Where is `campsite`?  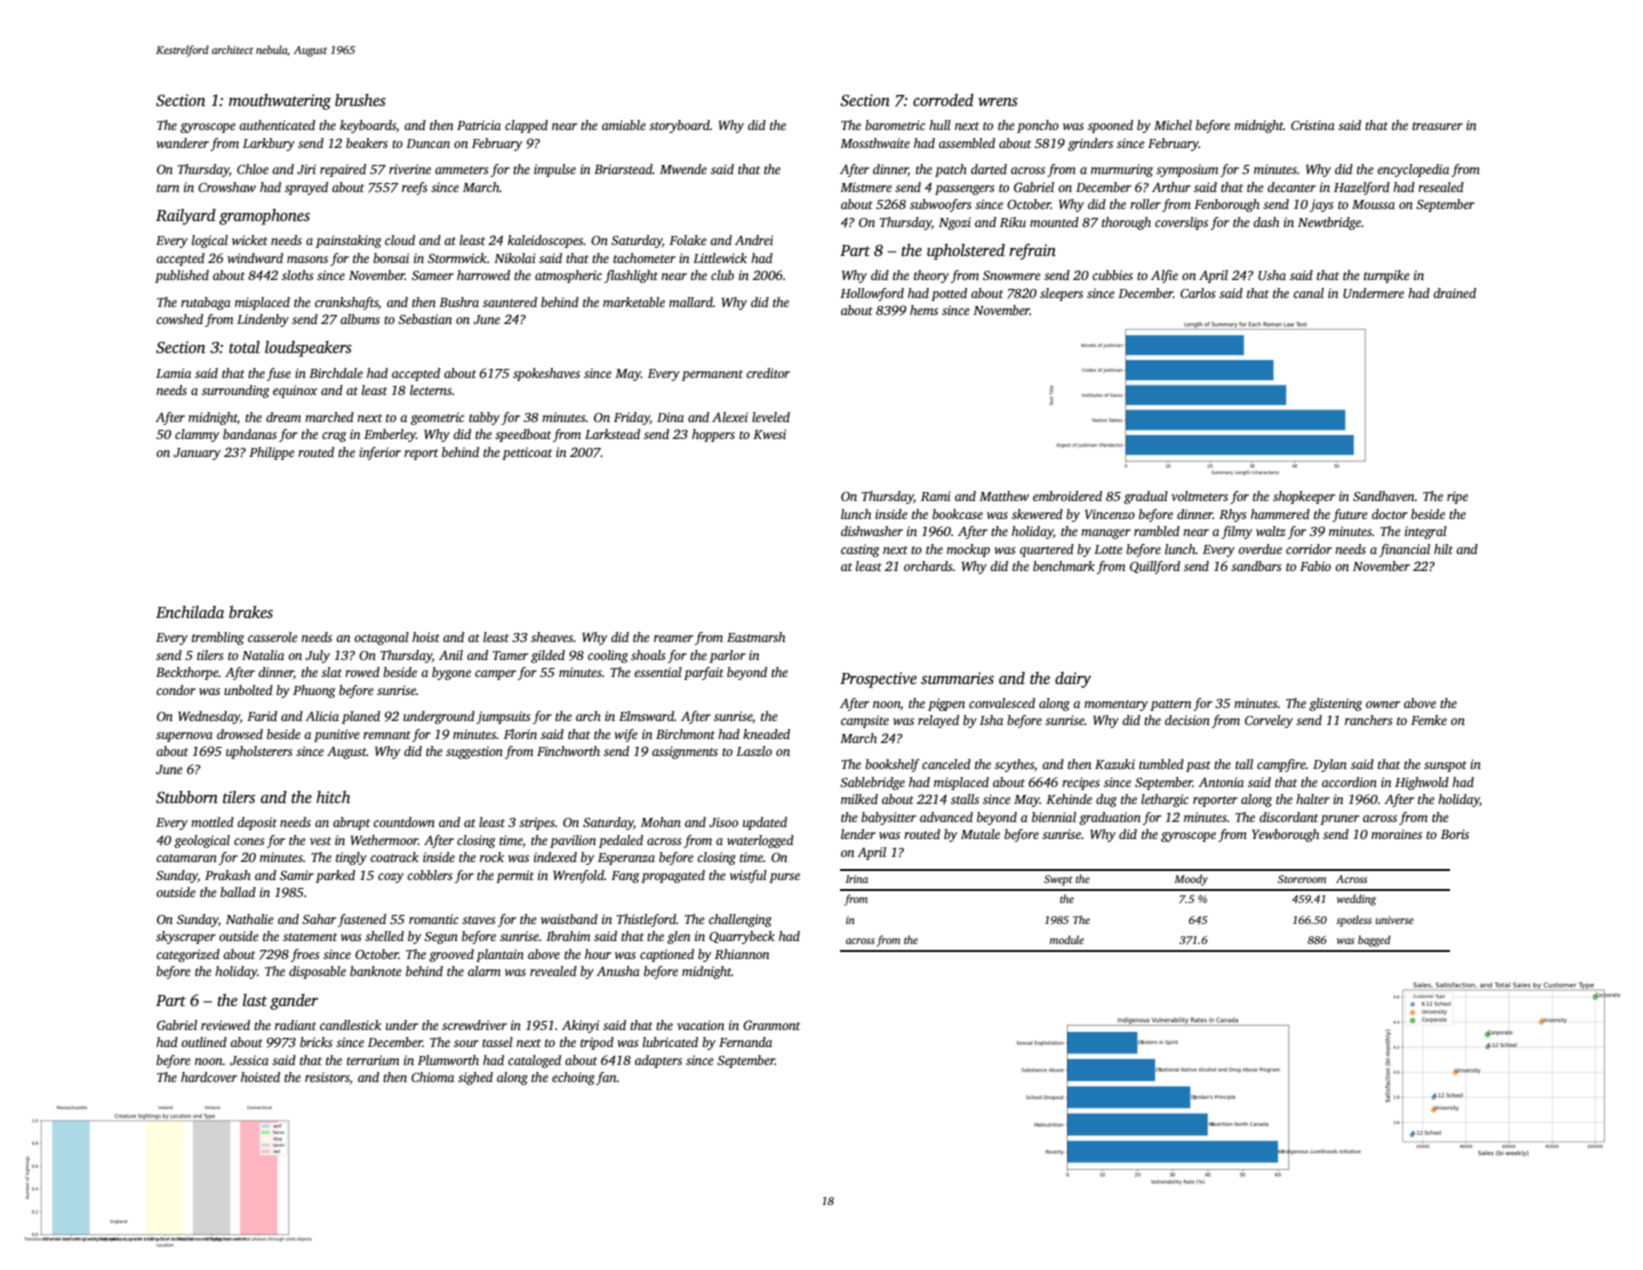 campsite is located at coordinates (865, 721).
